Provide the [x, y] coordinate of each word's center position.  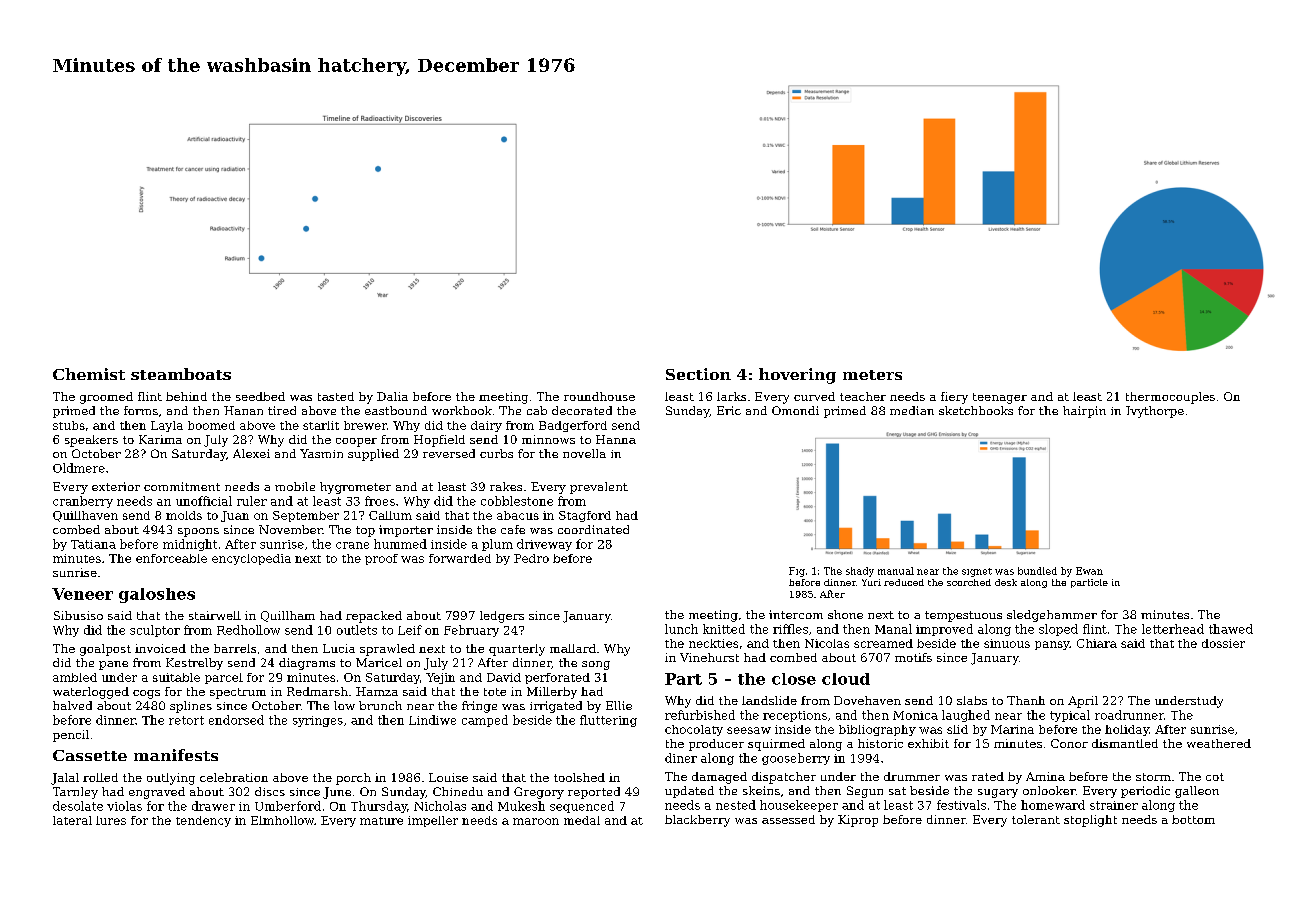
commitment [182, 486]
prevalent [599, 488]
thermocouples [1170, 398]
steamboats [181, 374]
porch [353, 779]
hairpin [1084, 412]
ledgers [502, 617]
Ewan [1089, 571]
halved [72, 705]
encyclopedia [251, 559]
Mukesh [521, 806]
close [794, 679]
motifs [913, 657]
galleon [1197, 792]
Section [698, 374]
